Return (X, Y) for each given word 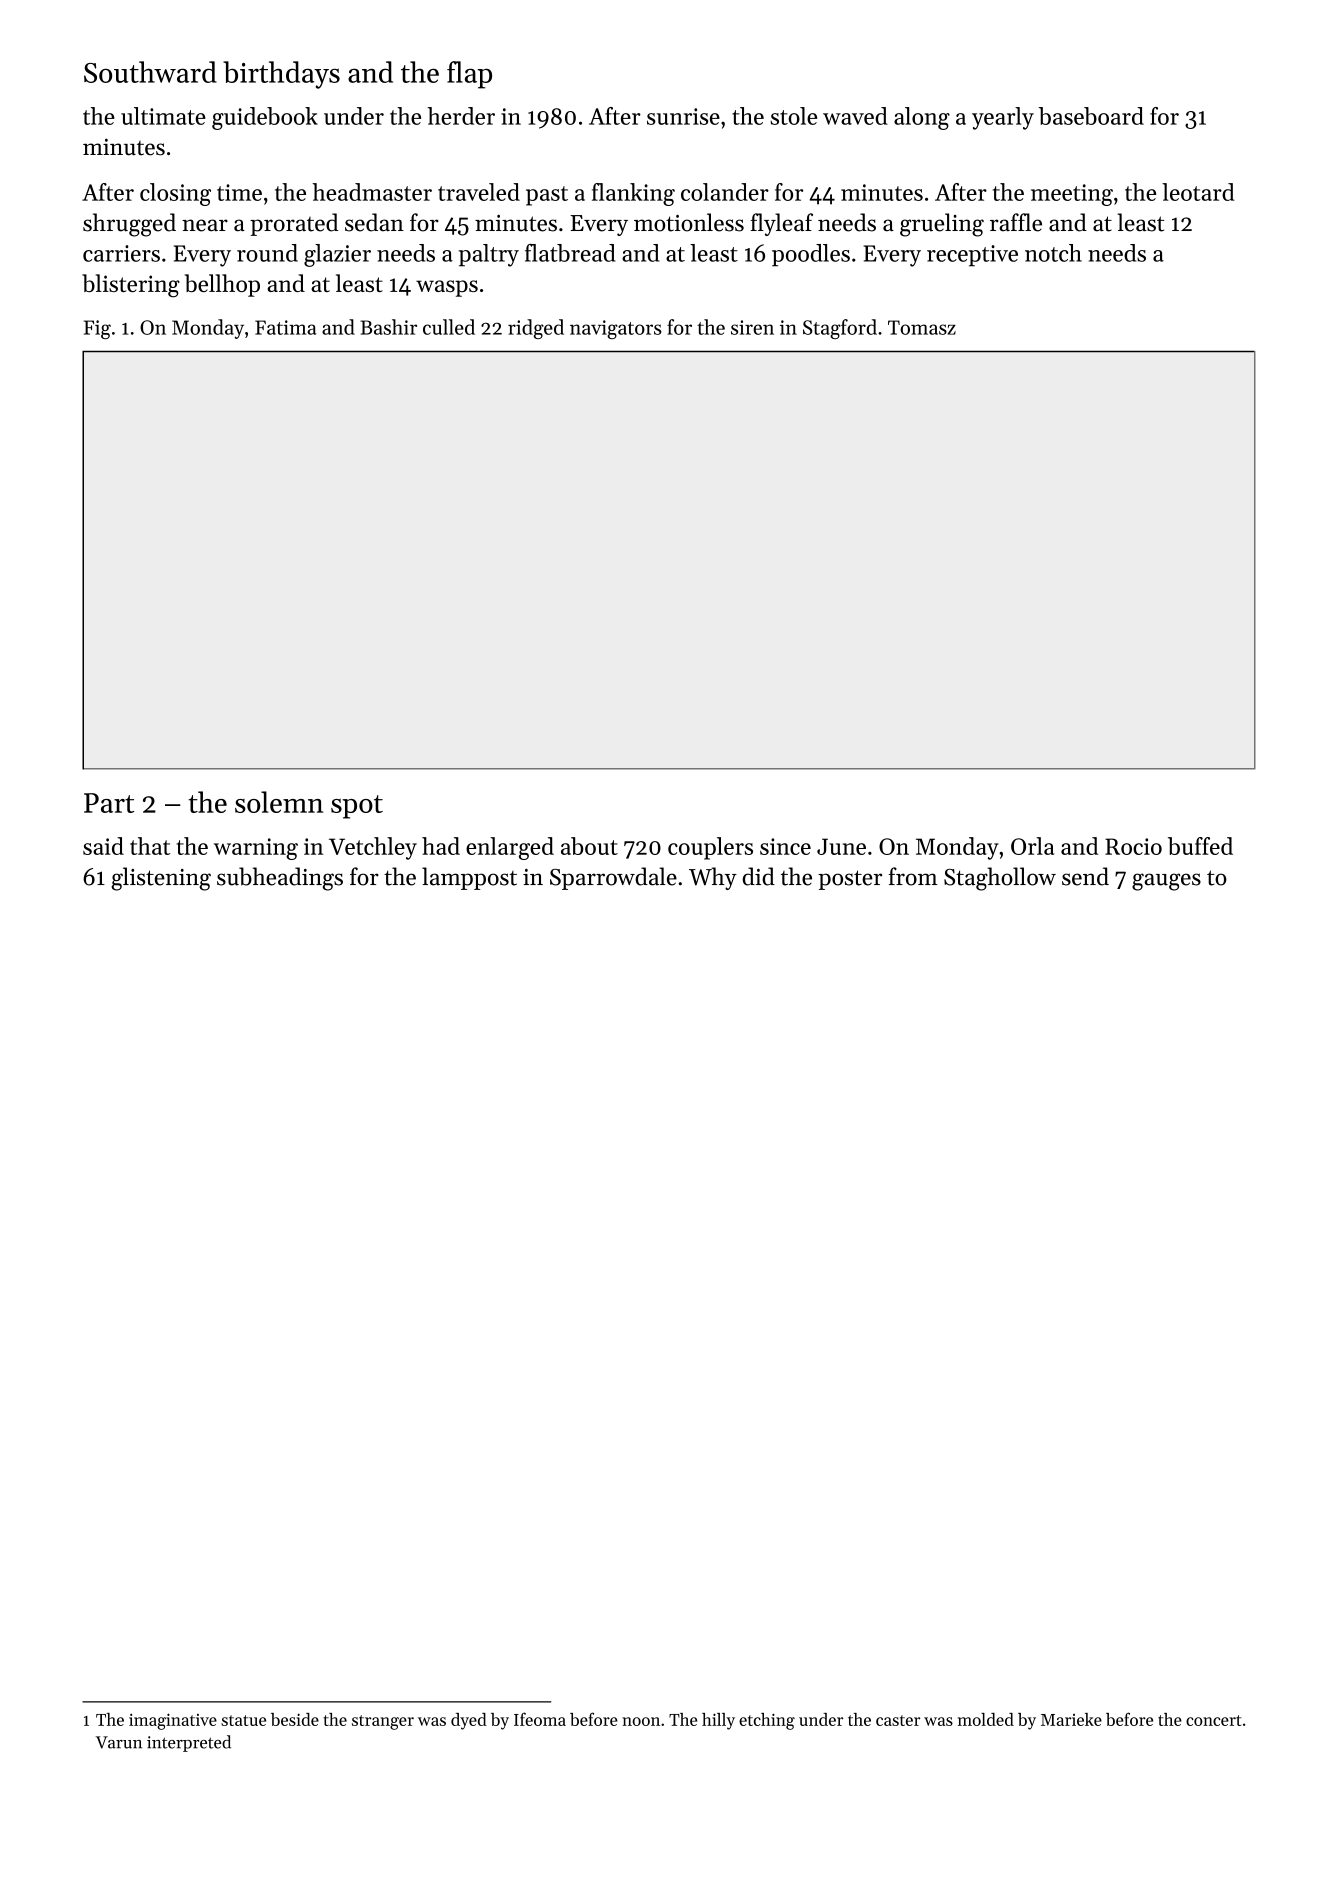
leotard (1198, 192)
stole (793, 116)
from (913, 876)
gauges (1166, 882)
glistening (161, 879)
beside (295, 1719)
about (589, 846)
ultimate (163, 116)
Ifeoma (540, 1719)
